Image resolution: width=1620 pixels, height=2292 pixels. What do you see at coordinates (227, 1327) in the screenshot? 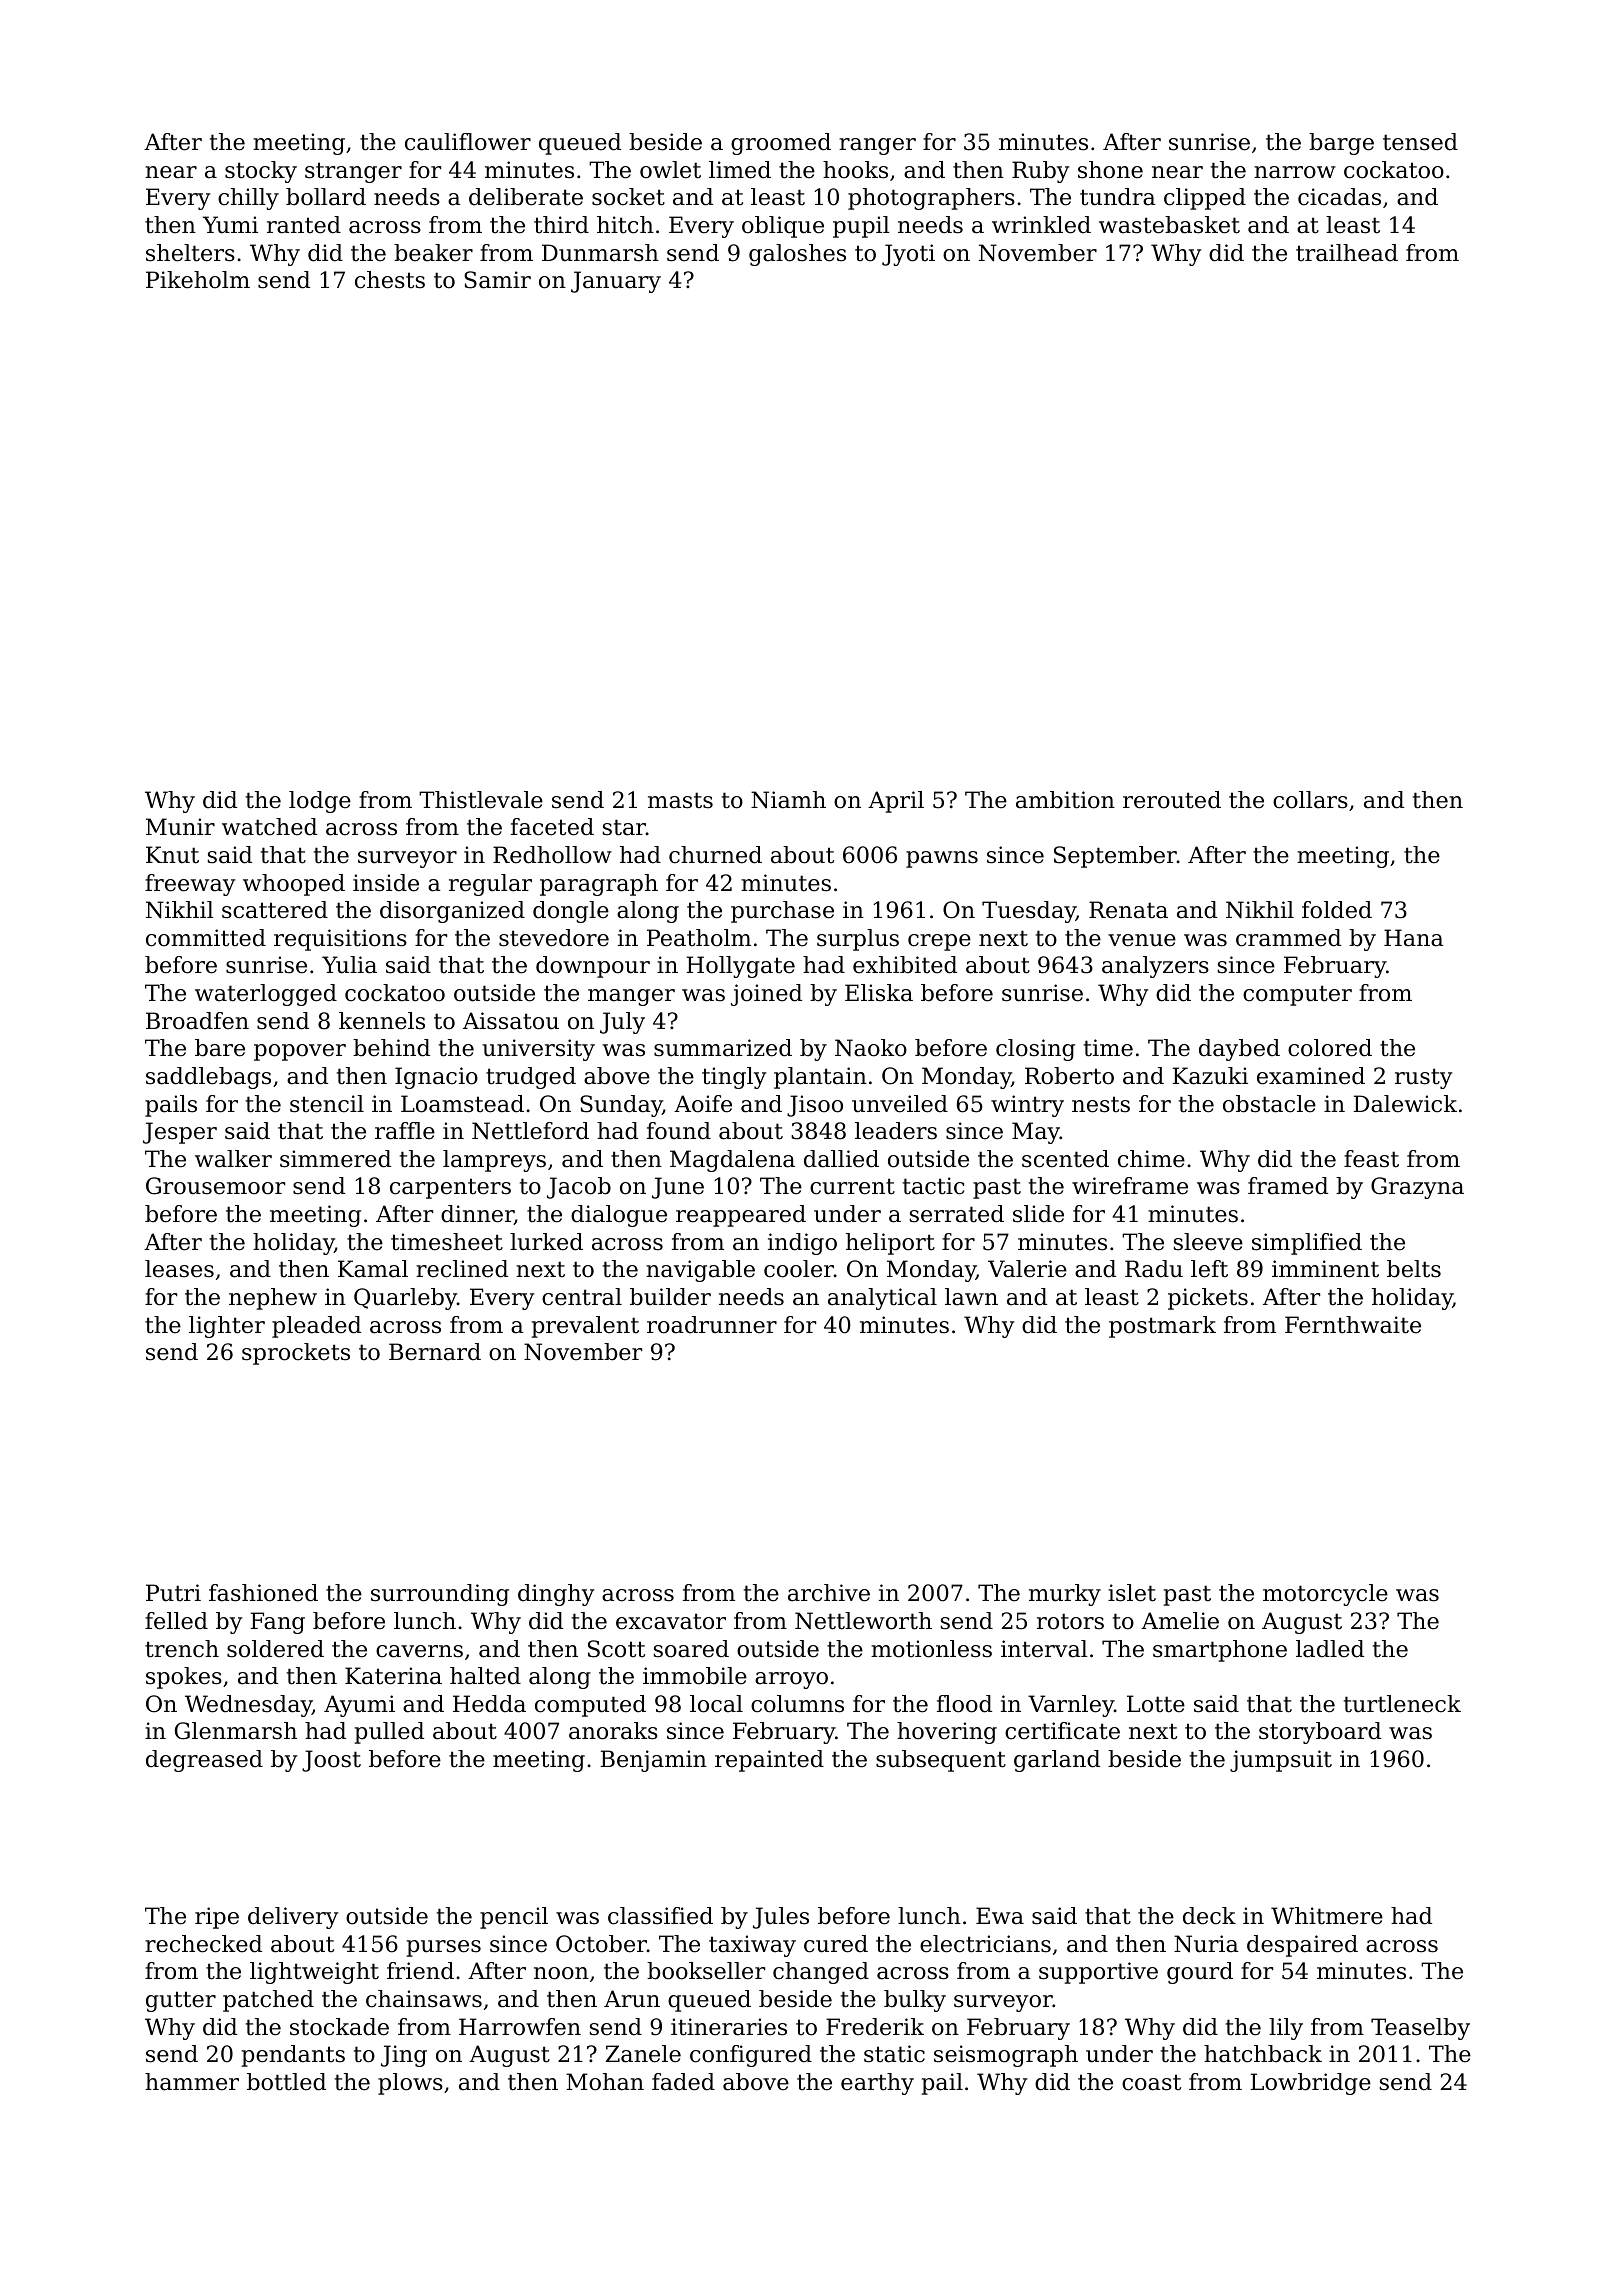
I see `lighter` at bounding box center [227, 1327].
